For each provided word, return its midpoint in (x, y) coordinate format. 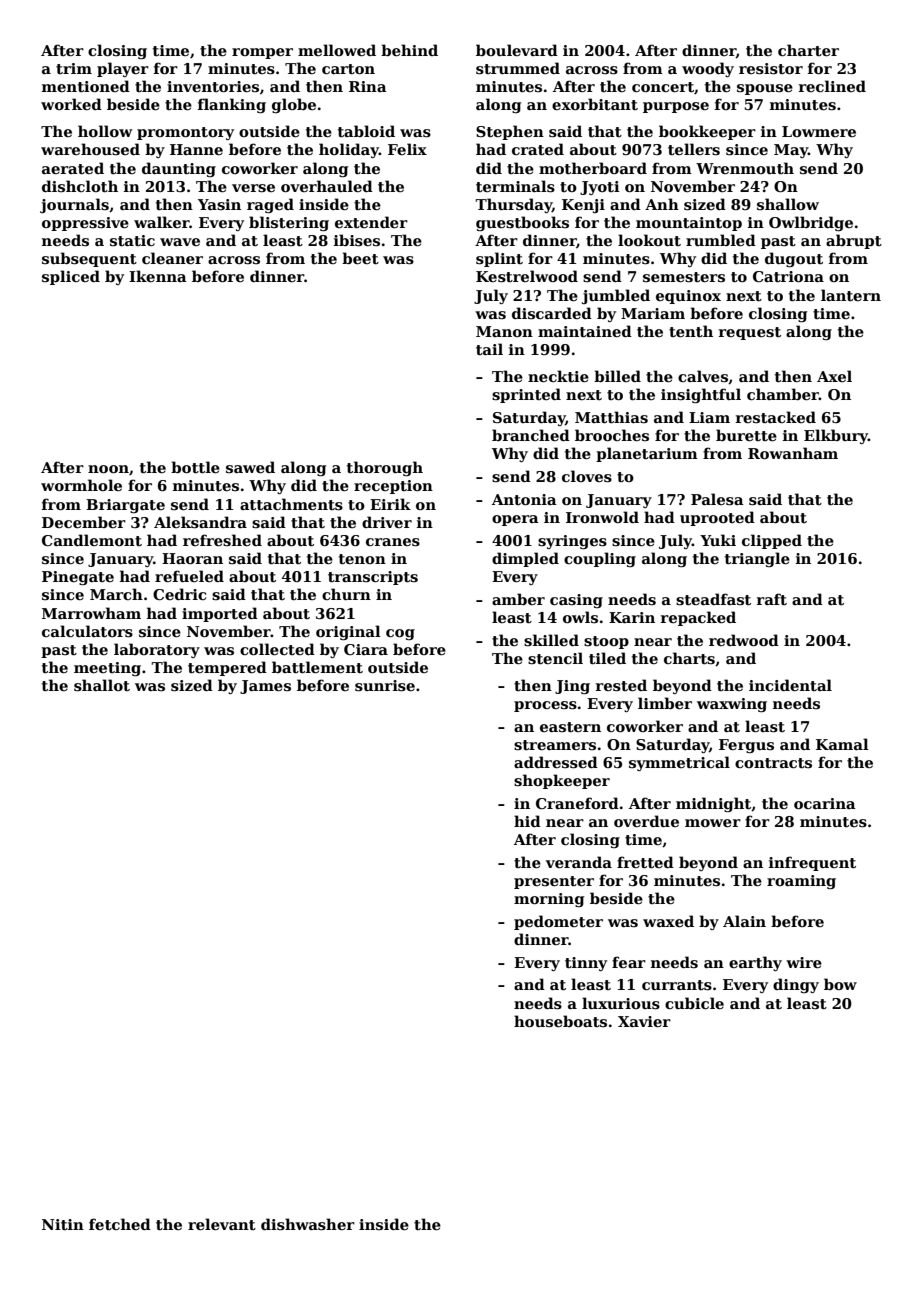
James (265, 687)
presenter (554, 882)
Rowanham (793, 453)
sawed (250, 467)
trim (74, 68)
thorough (385, 468)
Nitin (63, 1224)
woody (708, 69)
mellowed (337, 50)
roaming (801, 882)
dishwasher (308, 1224)
